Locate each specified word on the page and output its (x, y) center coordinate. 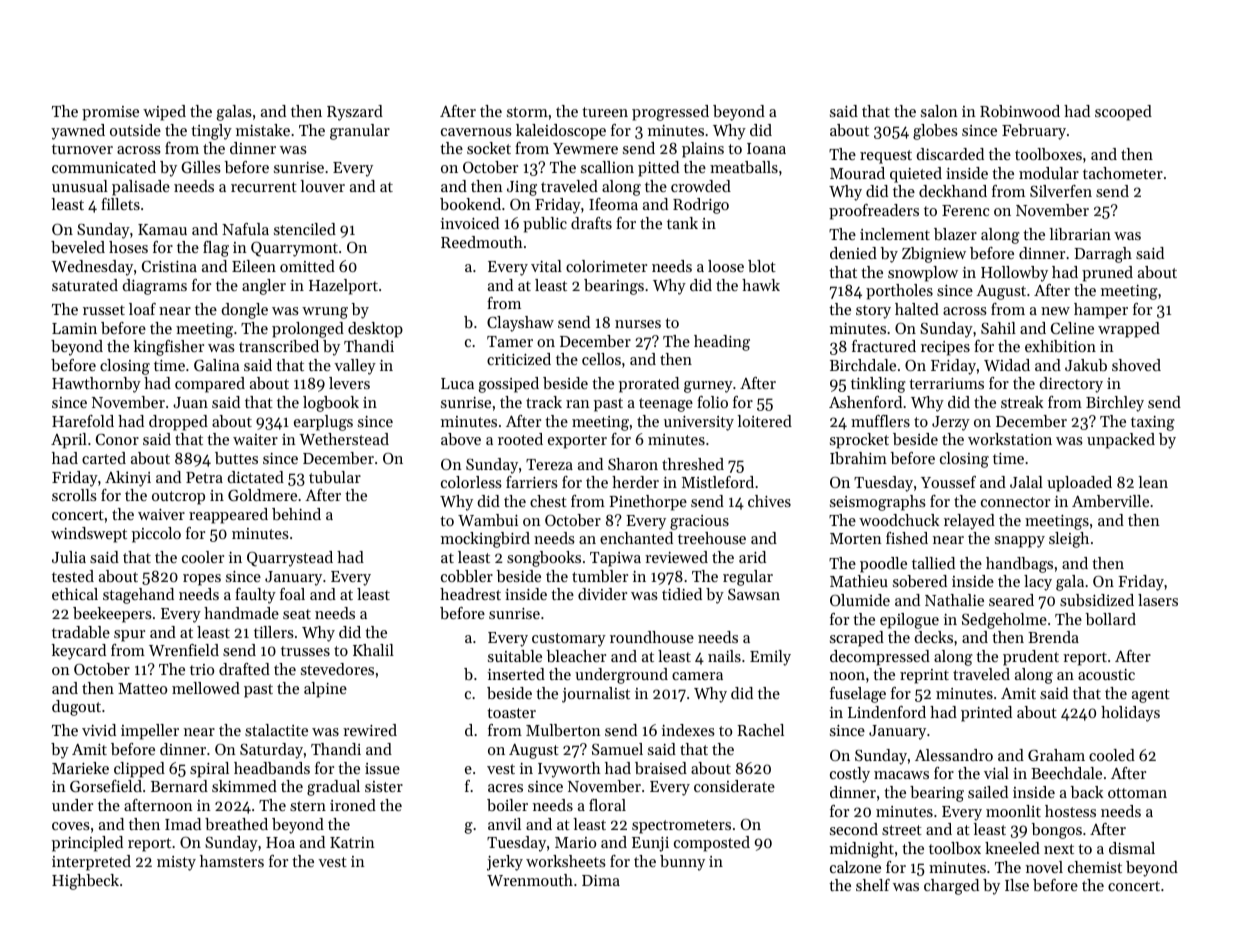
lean (1153, 482)
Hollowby (1014, 274)
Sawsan (754, 594)
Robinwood (1020, 111)
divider (602, 594)
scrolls (74, 495)
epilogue (909, 621)
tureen (605, 112)
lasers (1158, 600)
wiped (164, 113)
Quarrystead (290, 559)
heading (722, 343)
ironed (353, 805)
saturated (85, 285)
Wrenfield (184, 650)
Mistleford (718, 482)
